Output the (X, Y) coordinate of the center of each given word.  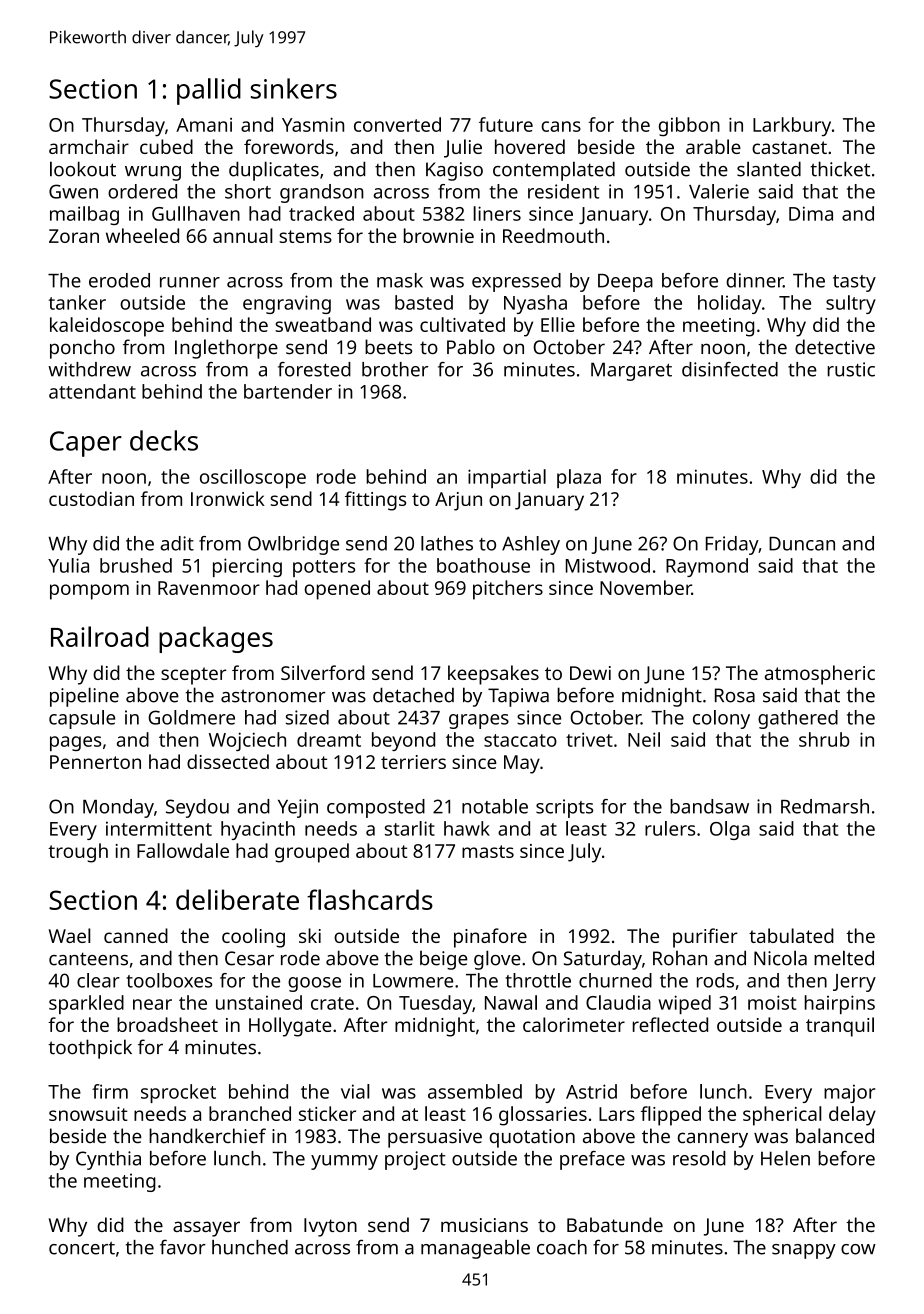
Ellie (558, 324)
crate (332, 1003)
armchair (89, 146)
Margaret (631, 371)
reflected (670, 1024)
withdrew (89, 369)
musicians (484, 1225)
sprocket (178, 1093)
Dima (811, 213)
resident (563, 191)
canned (136, 935)
